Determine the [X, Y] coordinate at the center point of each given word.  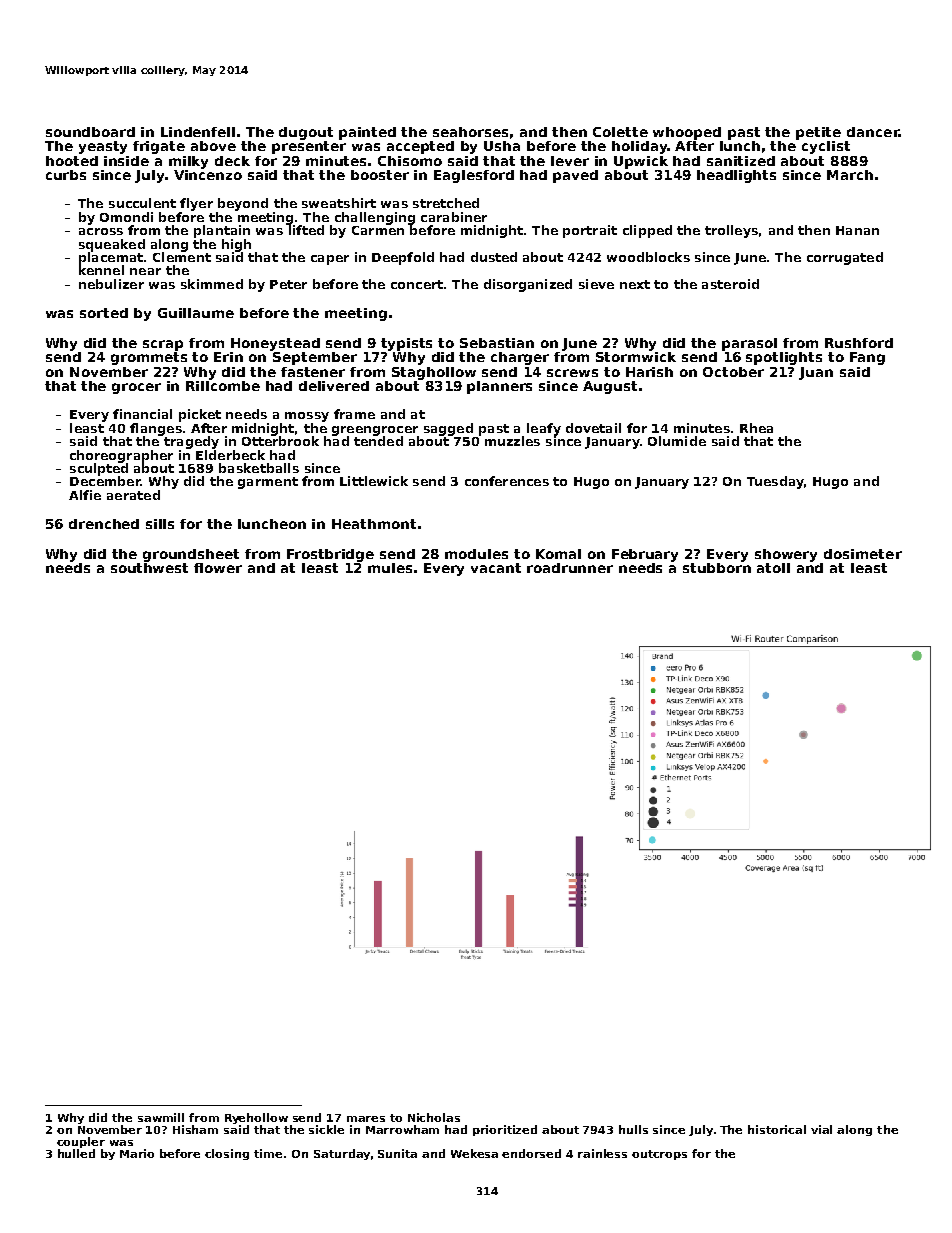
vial [821, 1129]
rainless [602, 1153]
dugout [306, 133]
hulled [76, 1153]
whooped [687, 133]
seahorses [470, 132]
